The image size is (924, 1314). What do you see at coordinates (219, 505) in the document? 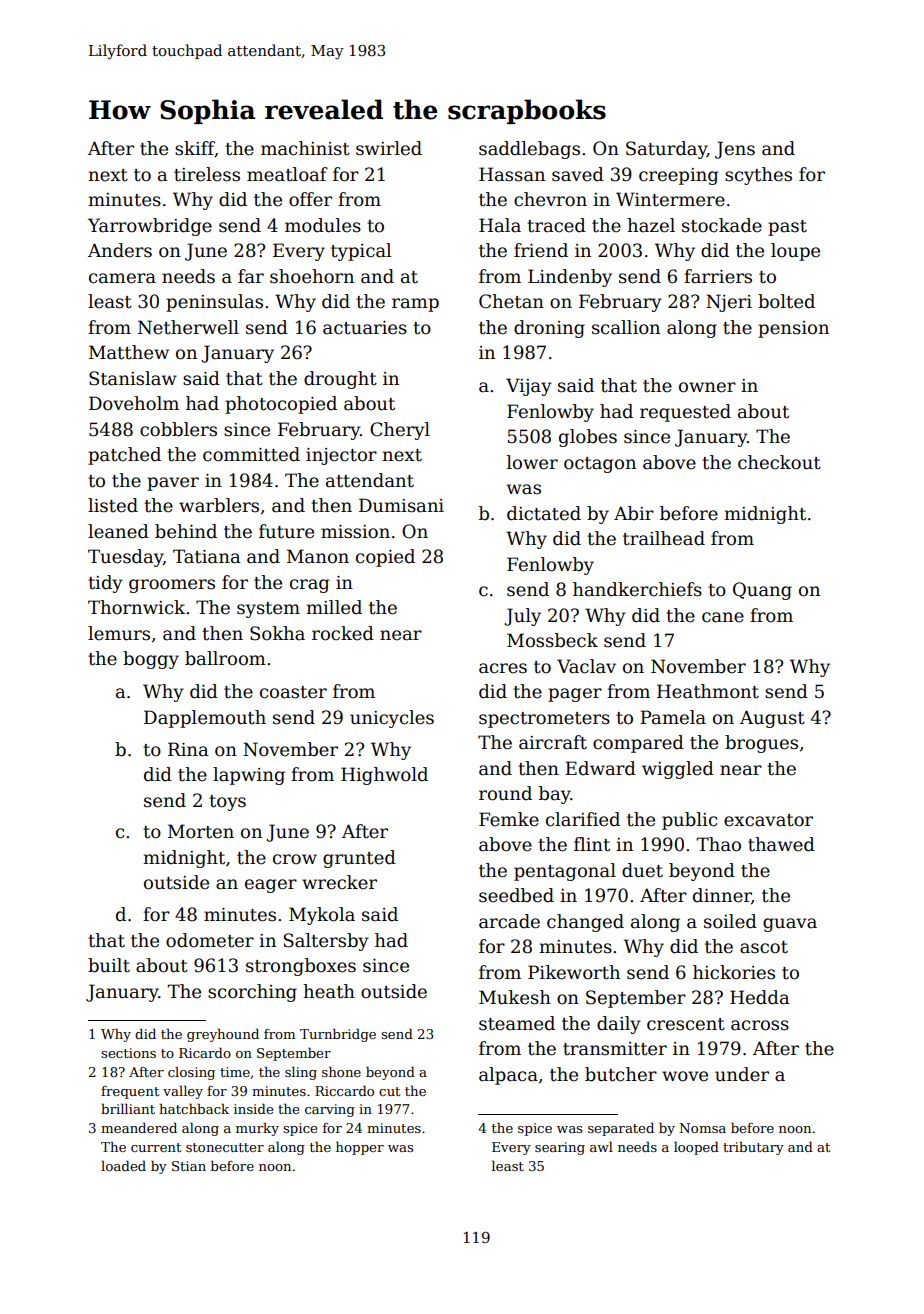
I see `warblers` at bounding box center [219, 505].
